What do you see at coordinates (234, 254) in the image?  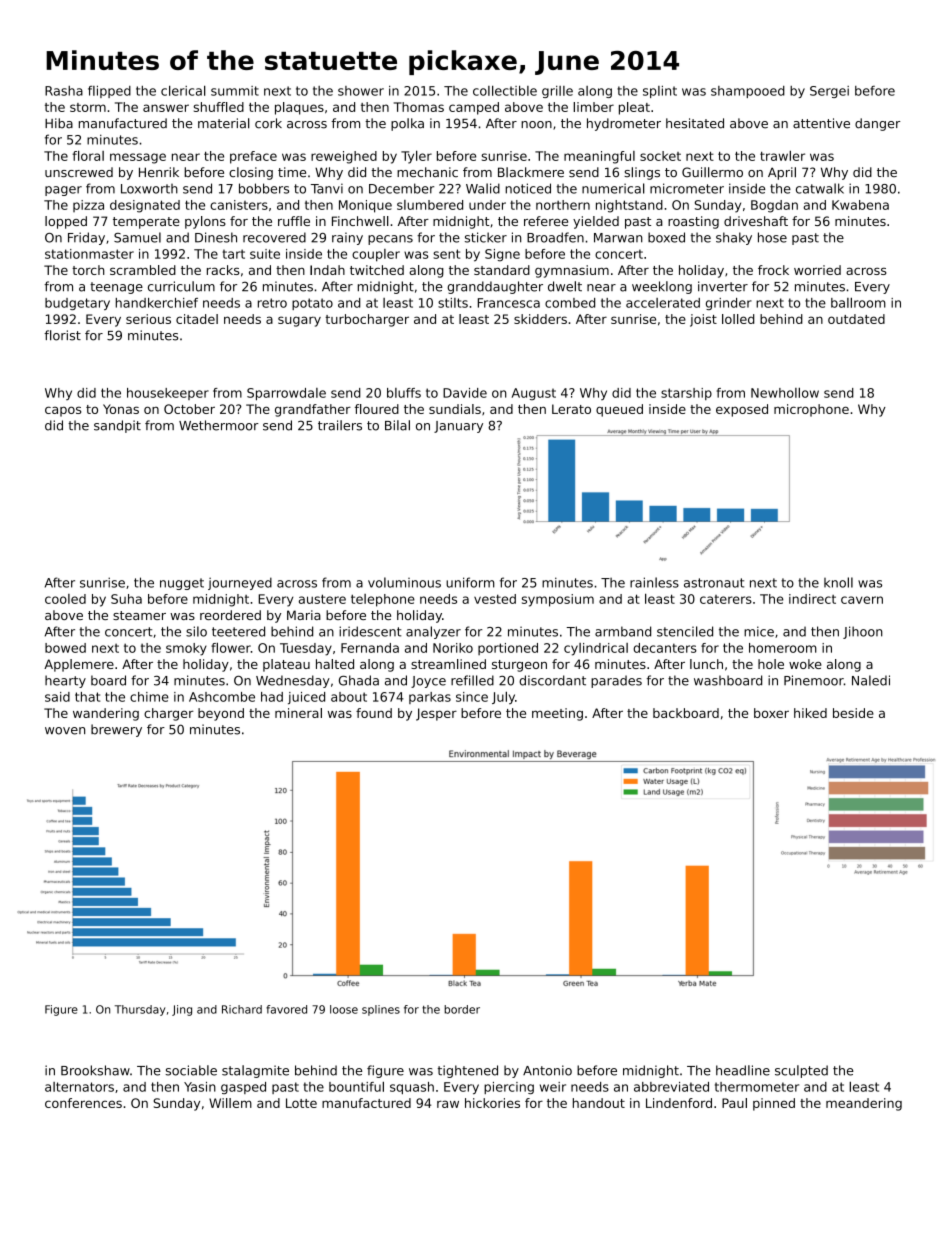 I see `tart` at bounding box center [234, 254].
